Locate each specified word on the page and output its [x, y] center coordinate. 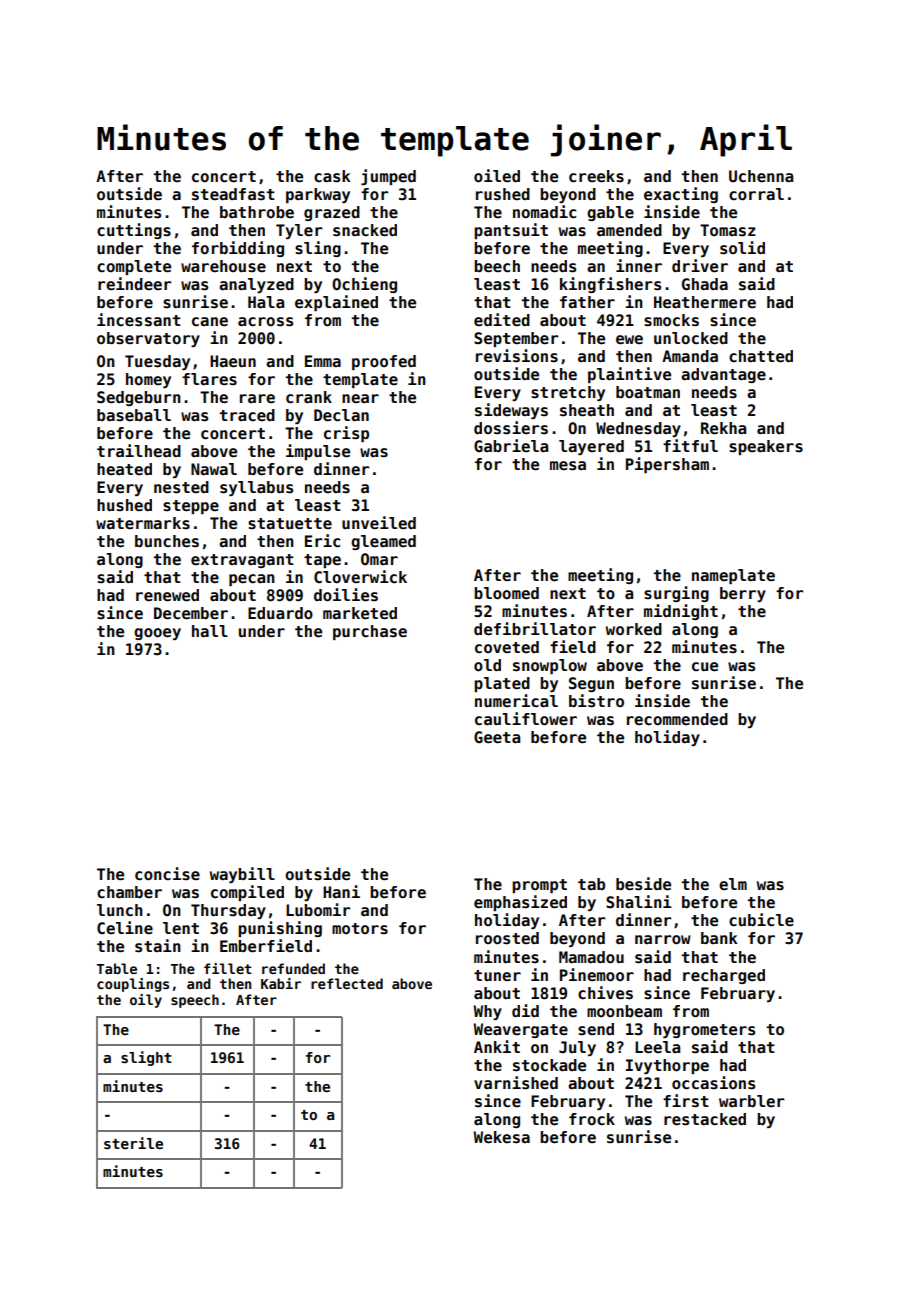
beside [643, 884]
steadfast [233, 194]
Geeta [497, 737]
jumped [388, 177]
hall [210, 631]
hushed [124, 505]
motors [360, 928]
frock [592, 1119]
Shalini [639, 901]
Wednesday [638, 429]
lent [181, 928]
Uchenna [761, 176]
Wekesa [501, 1137]
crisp [346, 434]
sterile [133, 1143]
